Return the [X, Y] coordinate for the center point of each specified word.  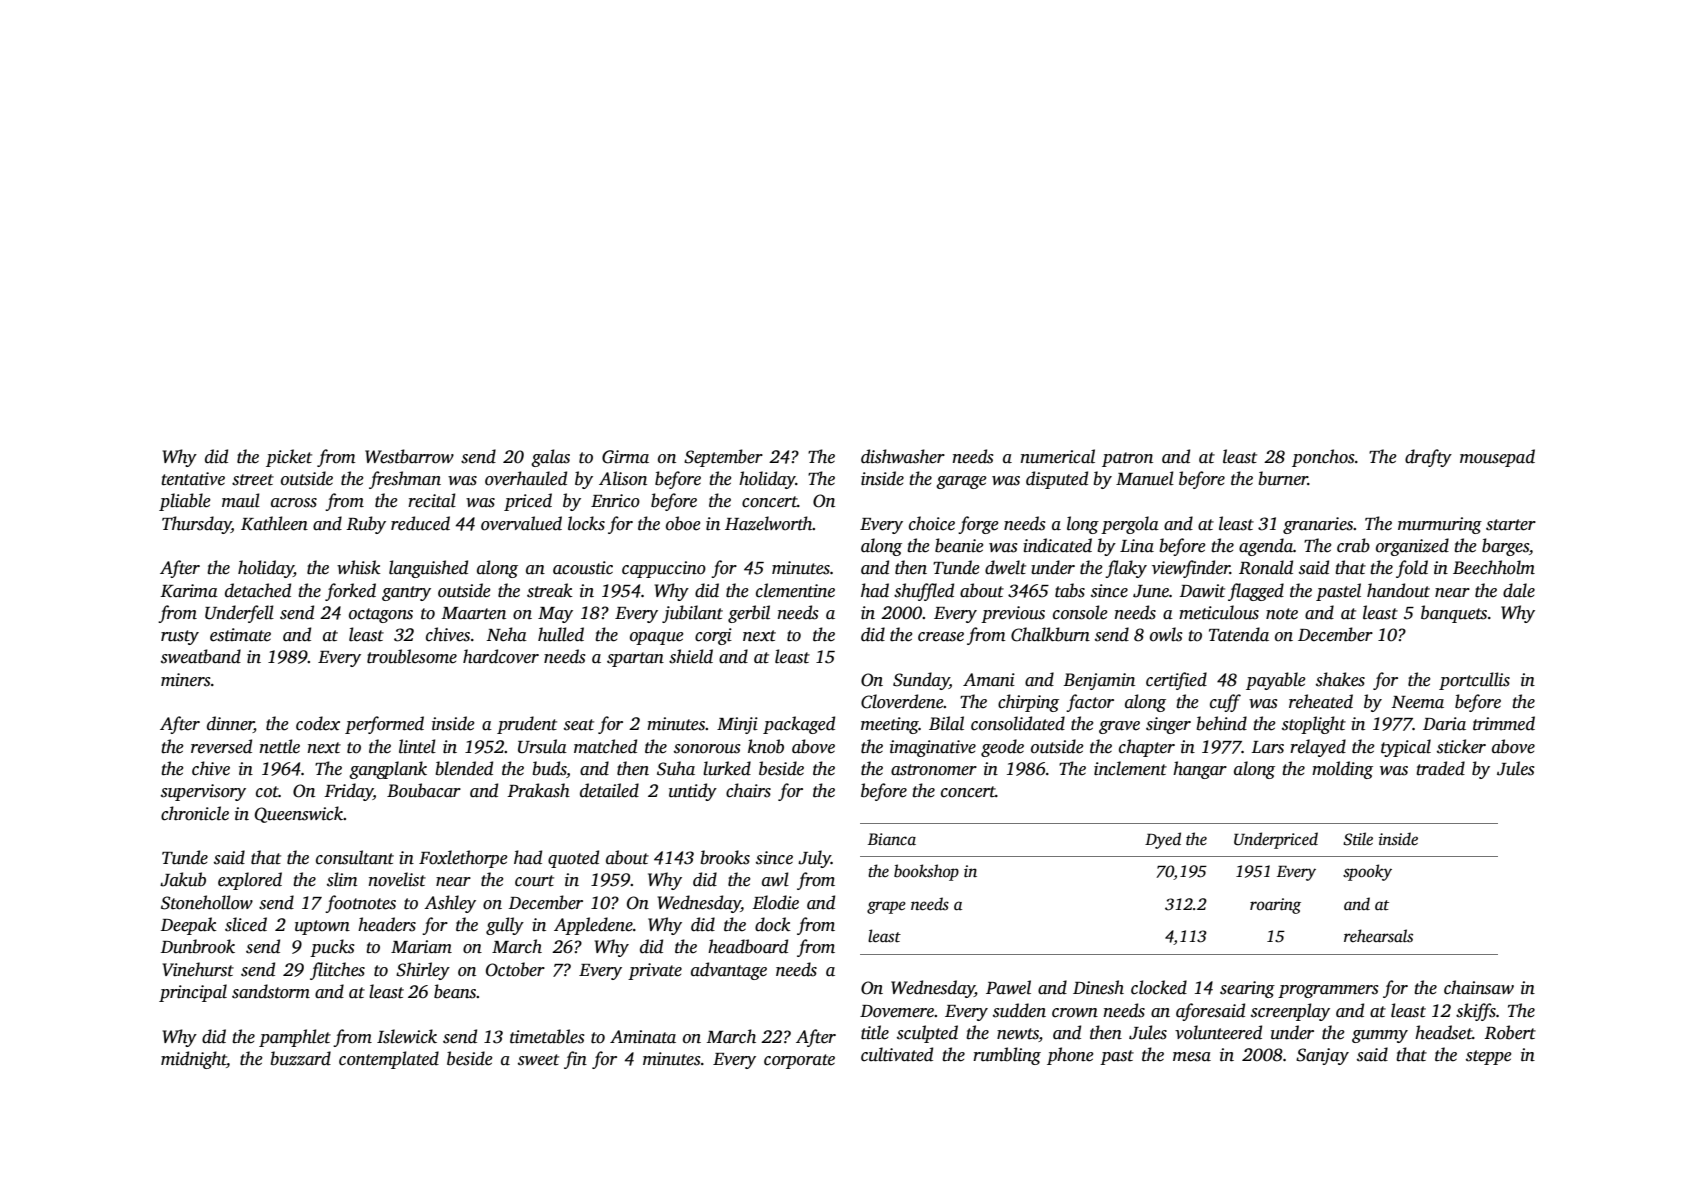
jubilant [692, 614]
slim [342, 879]
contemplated [389, 1060]
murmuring [1440, 525]
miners [186, 680]
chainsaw [1479, 987]
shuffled [924, 592]
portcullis [1474, 681]
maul [241, 500]
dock [773, 924]
